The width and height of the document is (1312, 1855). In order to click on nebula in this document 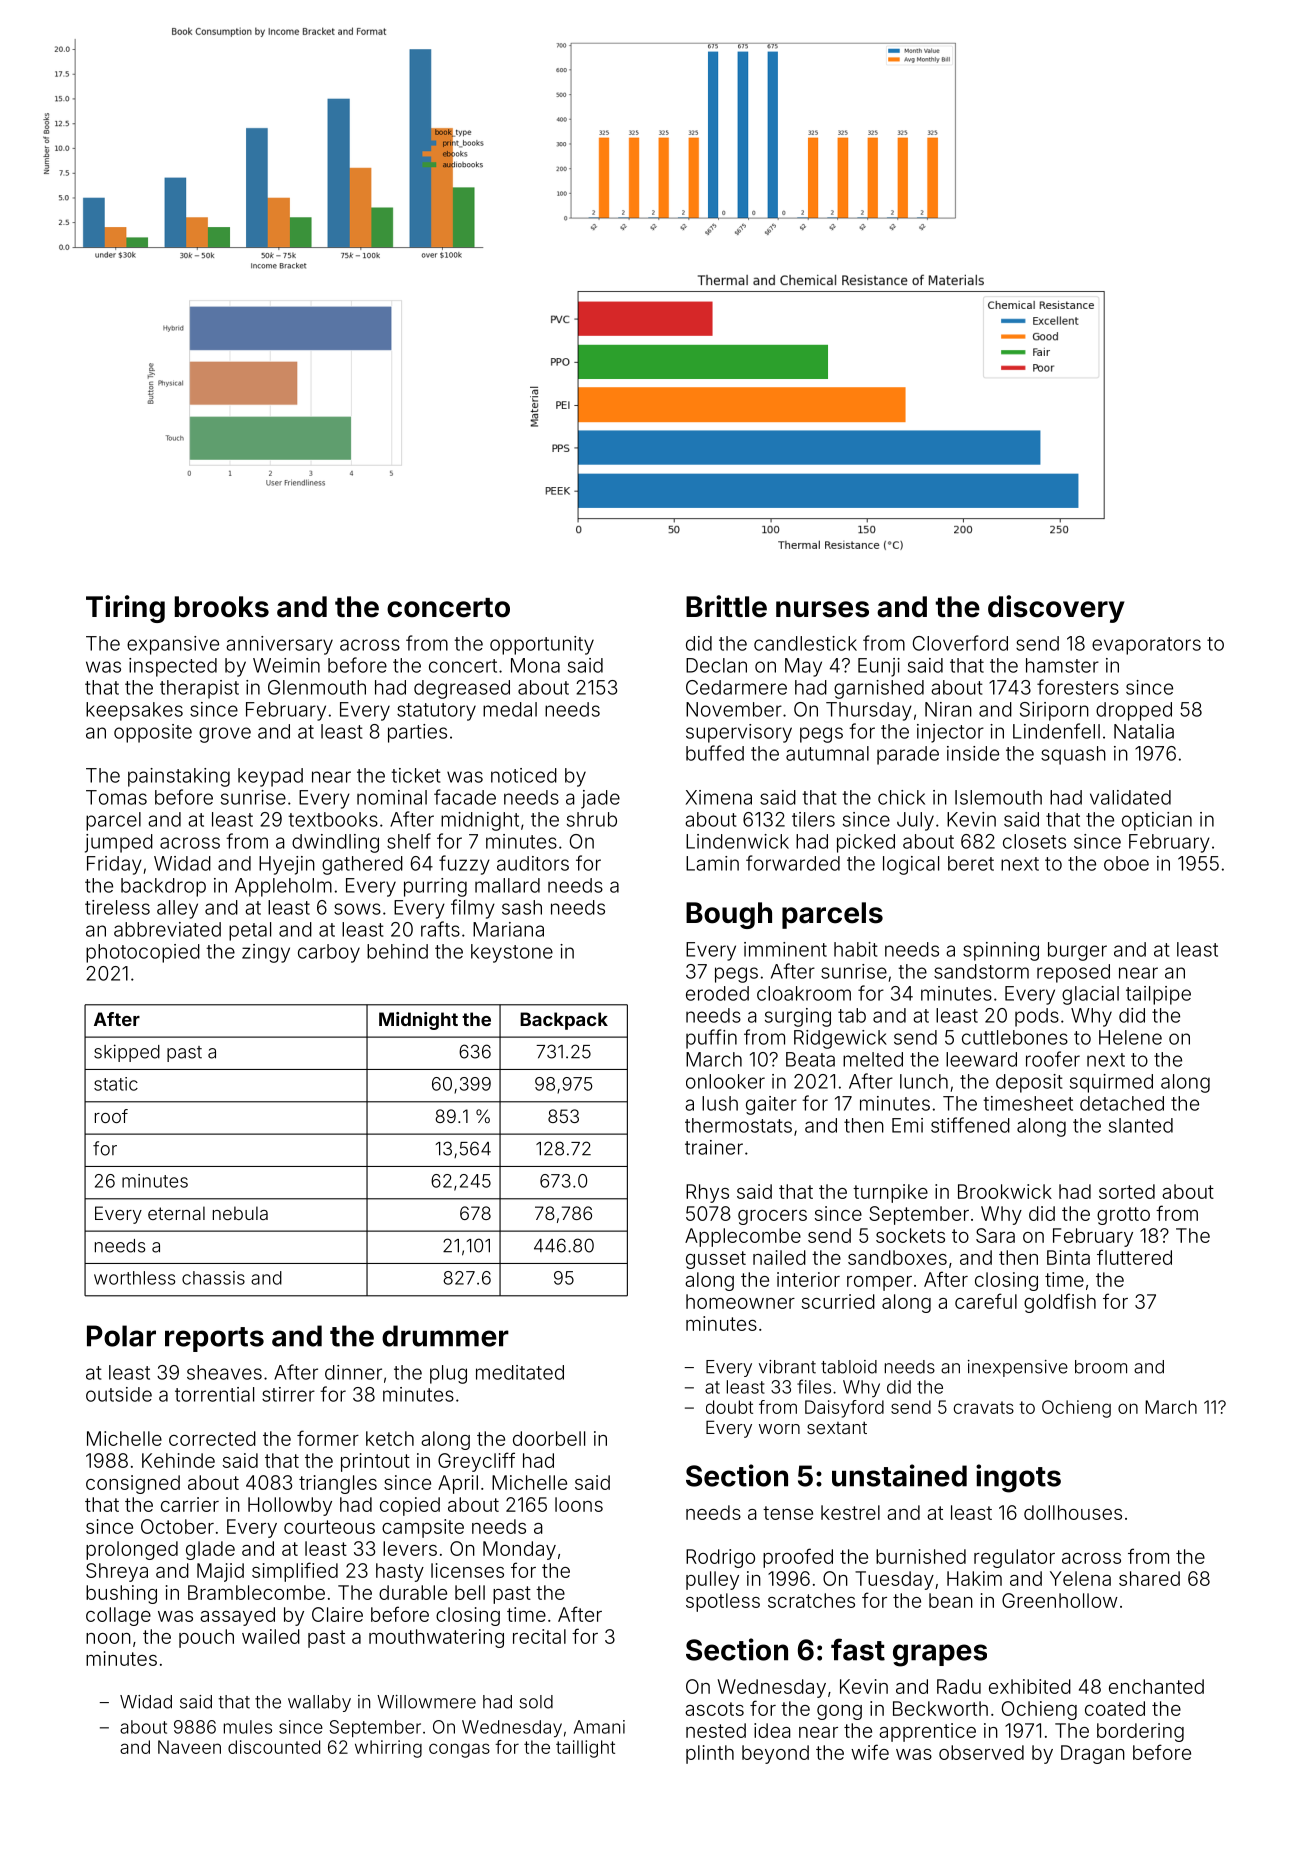, I will do `click(240, 1213)`.
